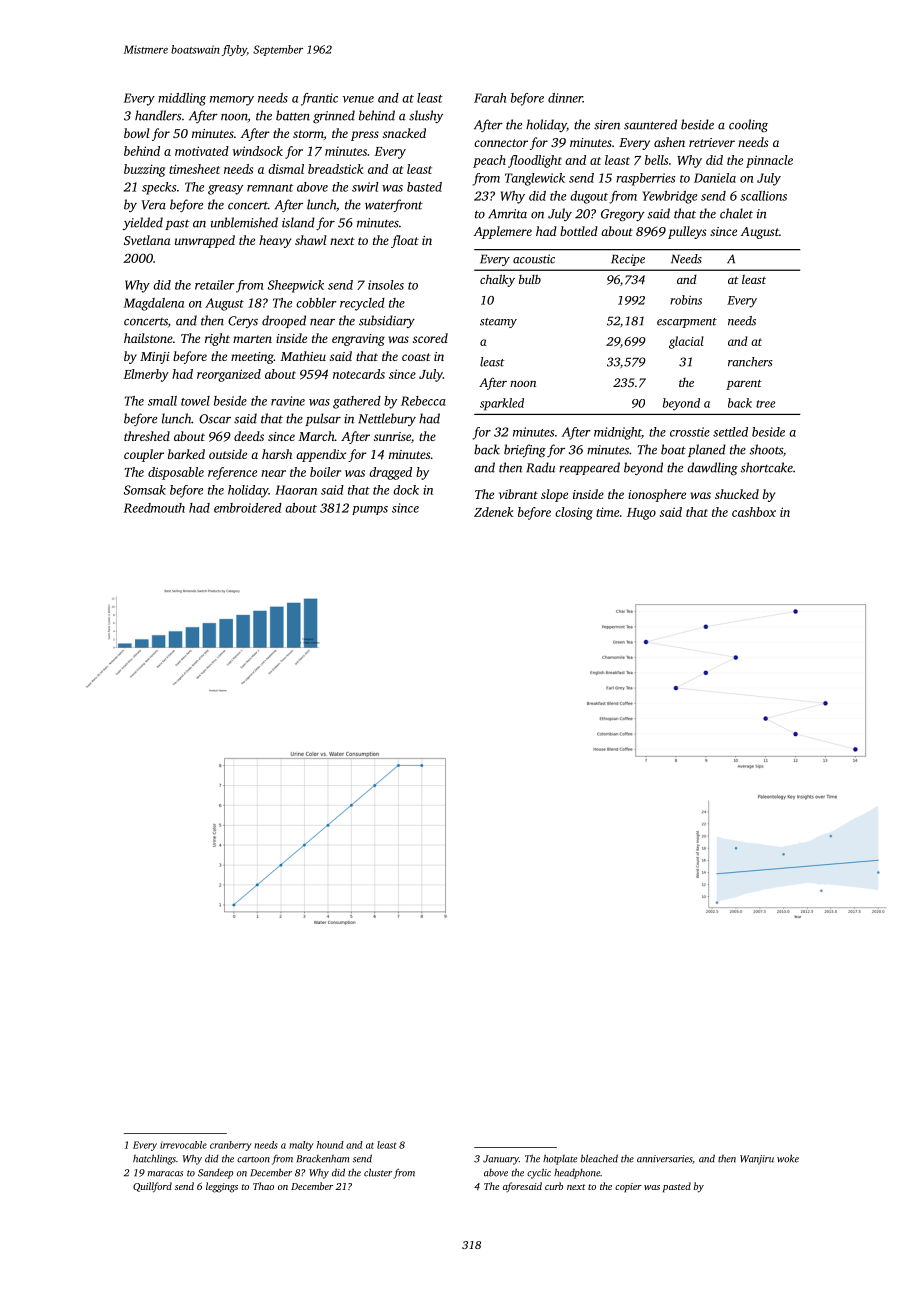 This screenshot has height=1308, width=924. Describe the element at coordinates (154, 508) in the screenshot. I see `Reedmouth` at that location.
